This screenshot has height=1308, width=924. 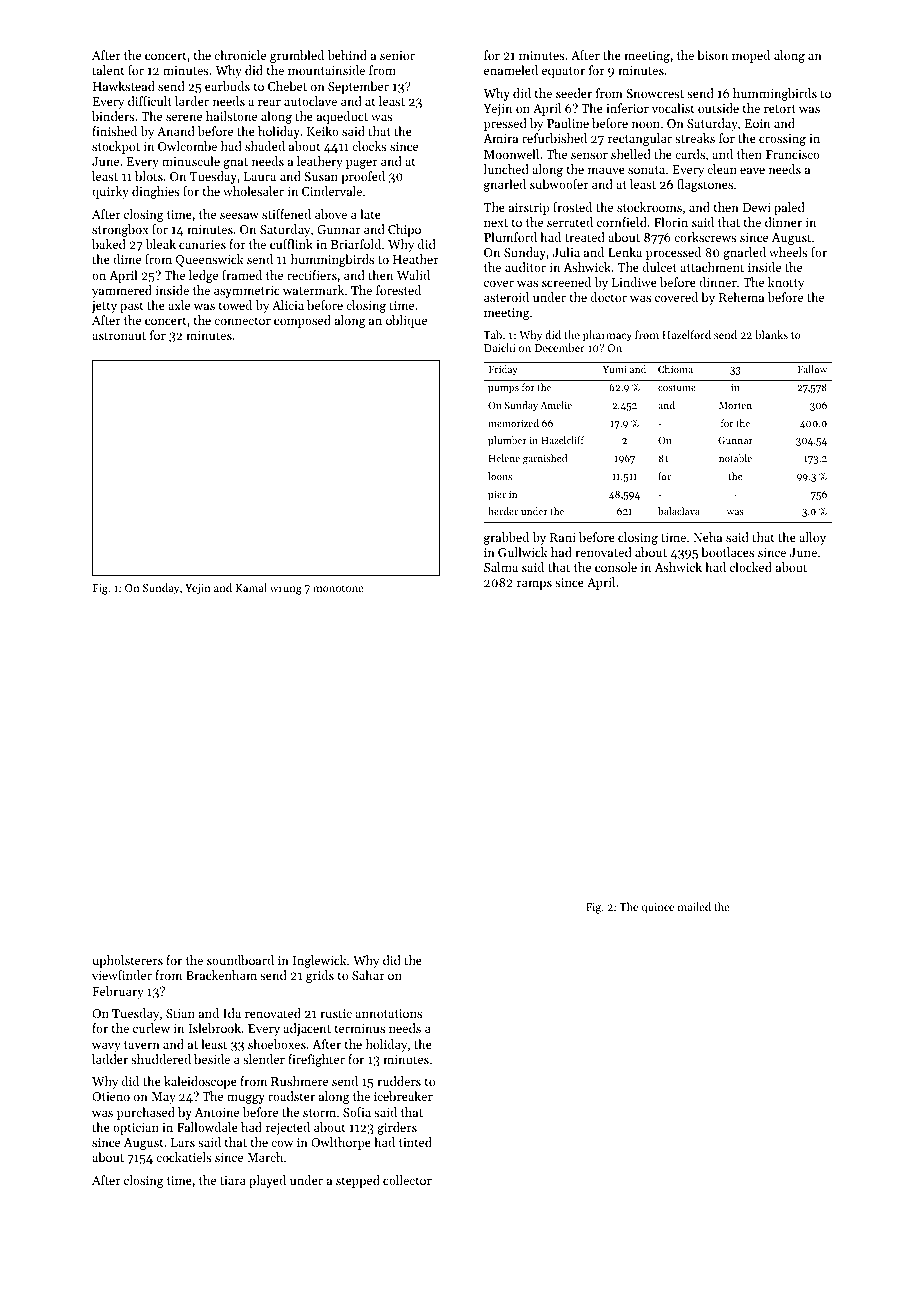 What do you see at coordinates (251, 587) in the screenshot?
I see `Kamal` at bounding box center [251, 587].
